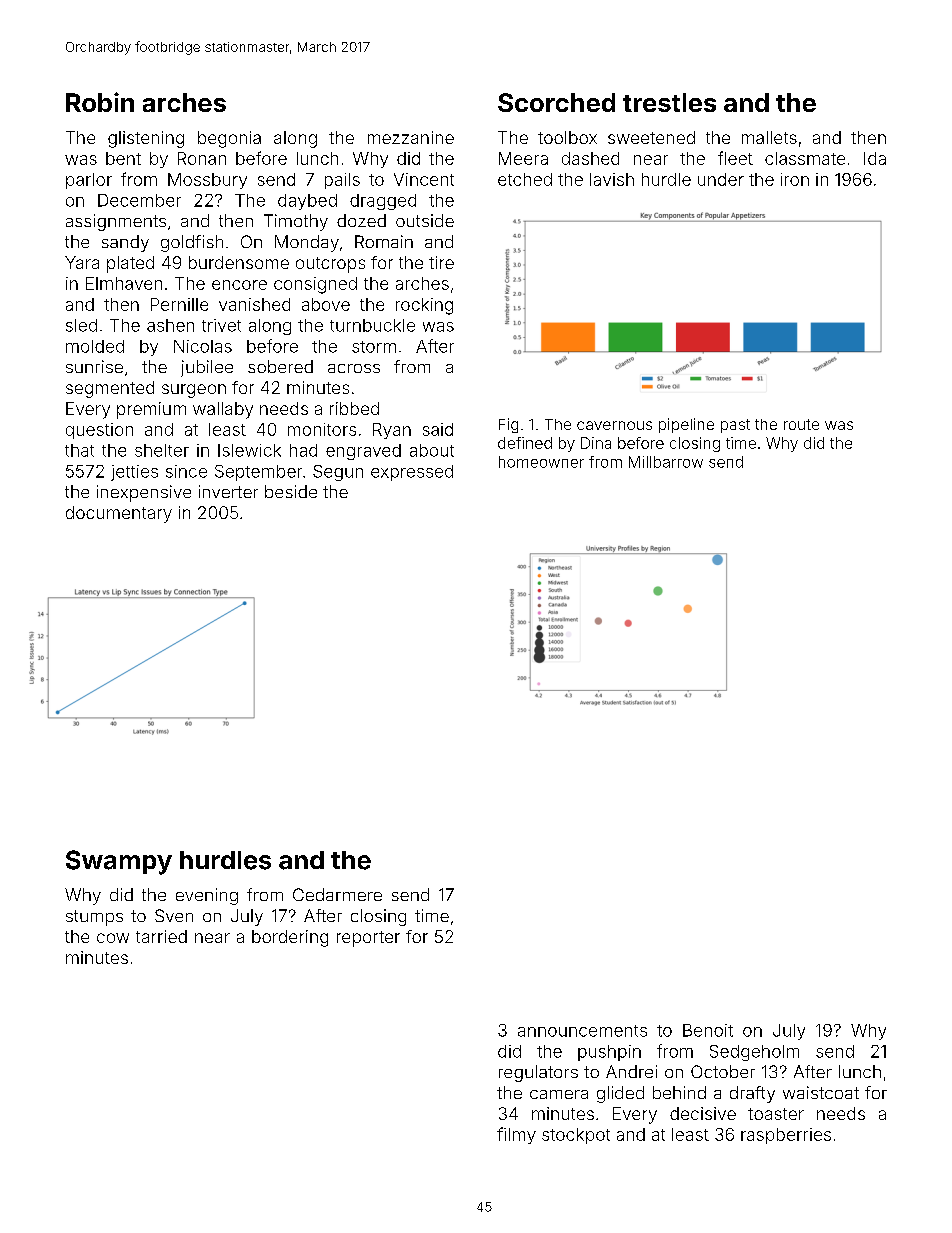 Image resolution: width=952 pixels, height=1233 pixels. I want to click on Ryan, so click(392, 431).
